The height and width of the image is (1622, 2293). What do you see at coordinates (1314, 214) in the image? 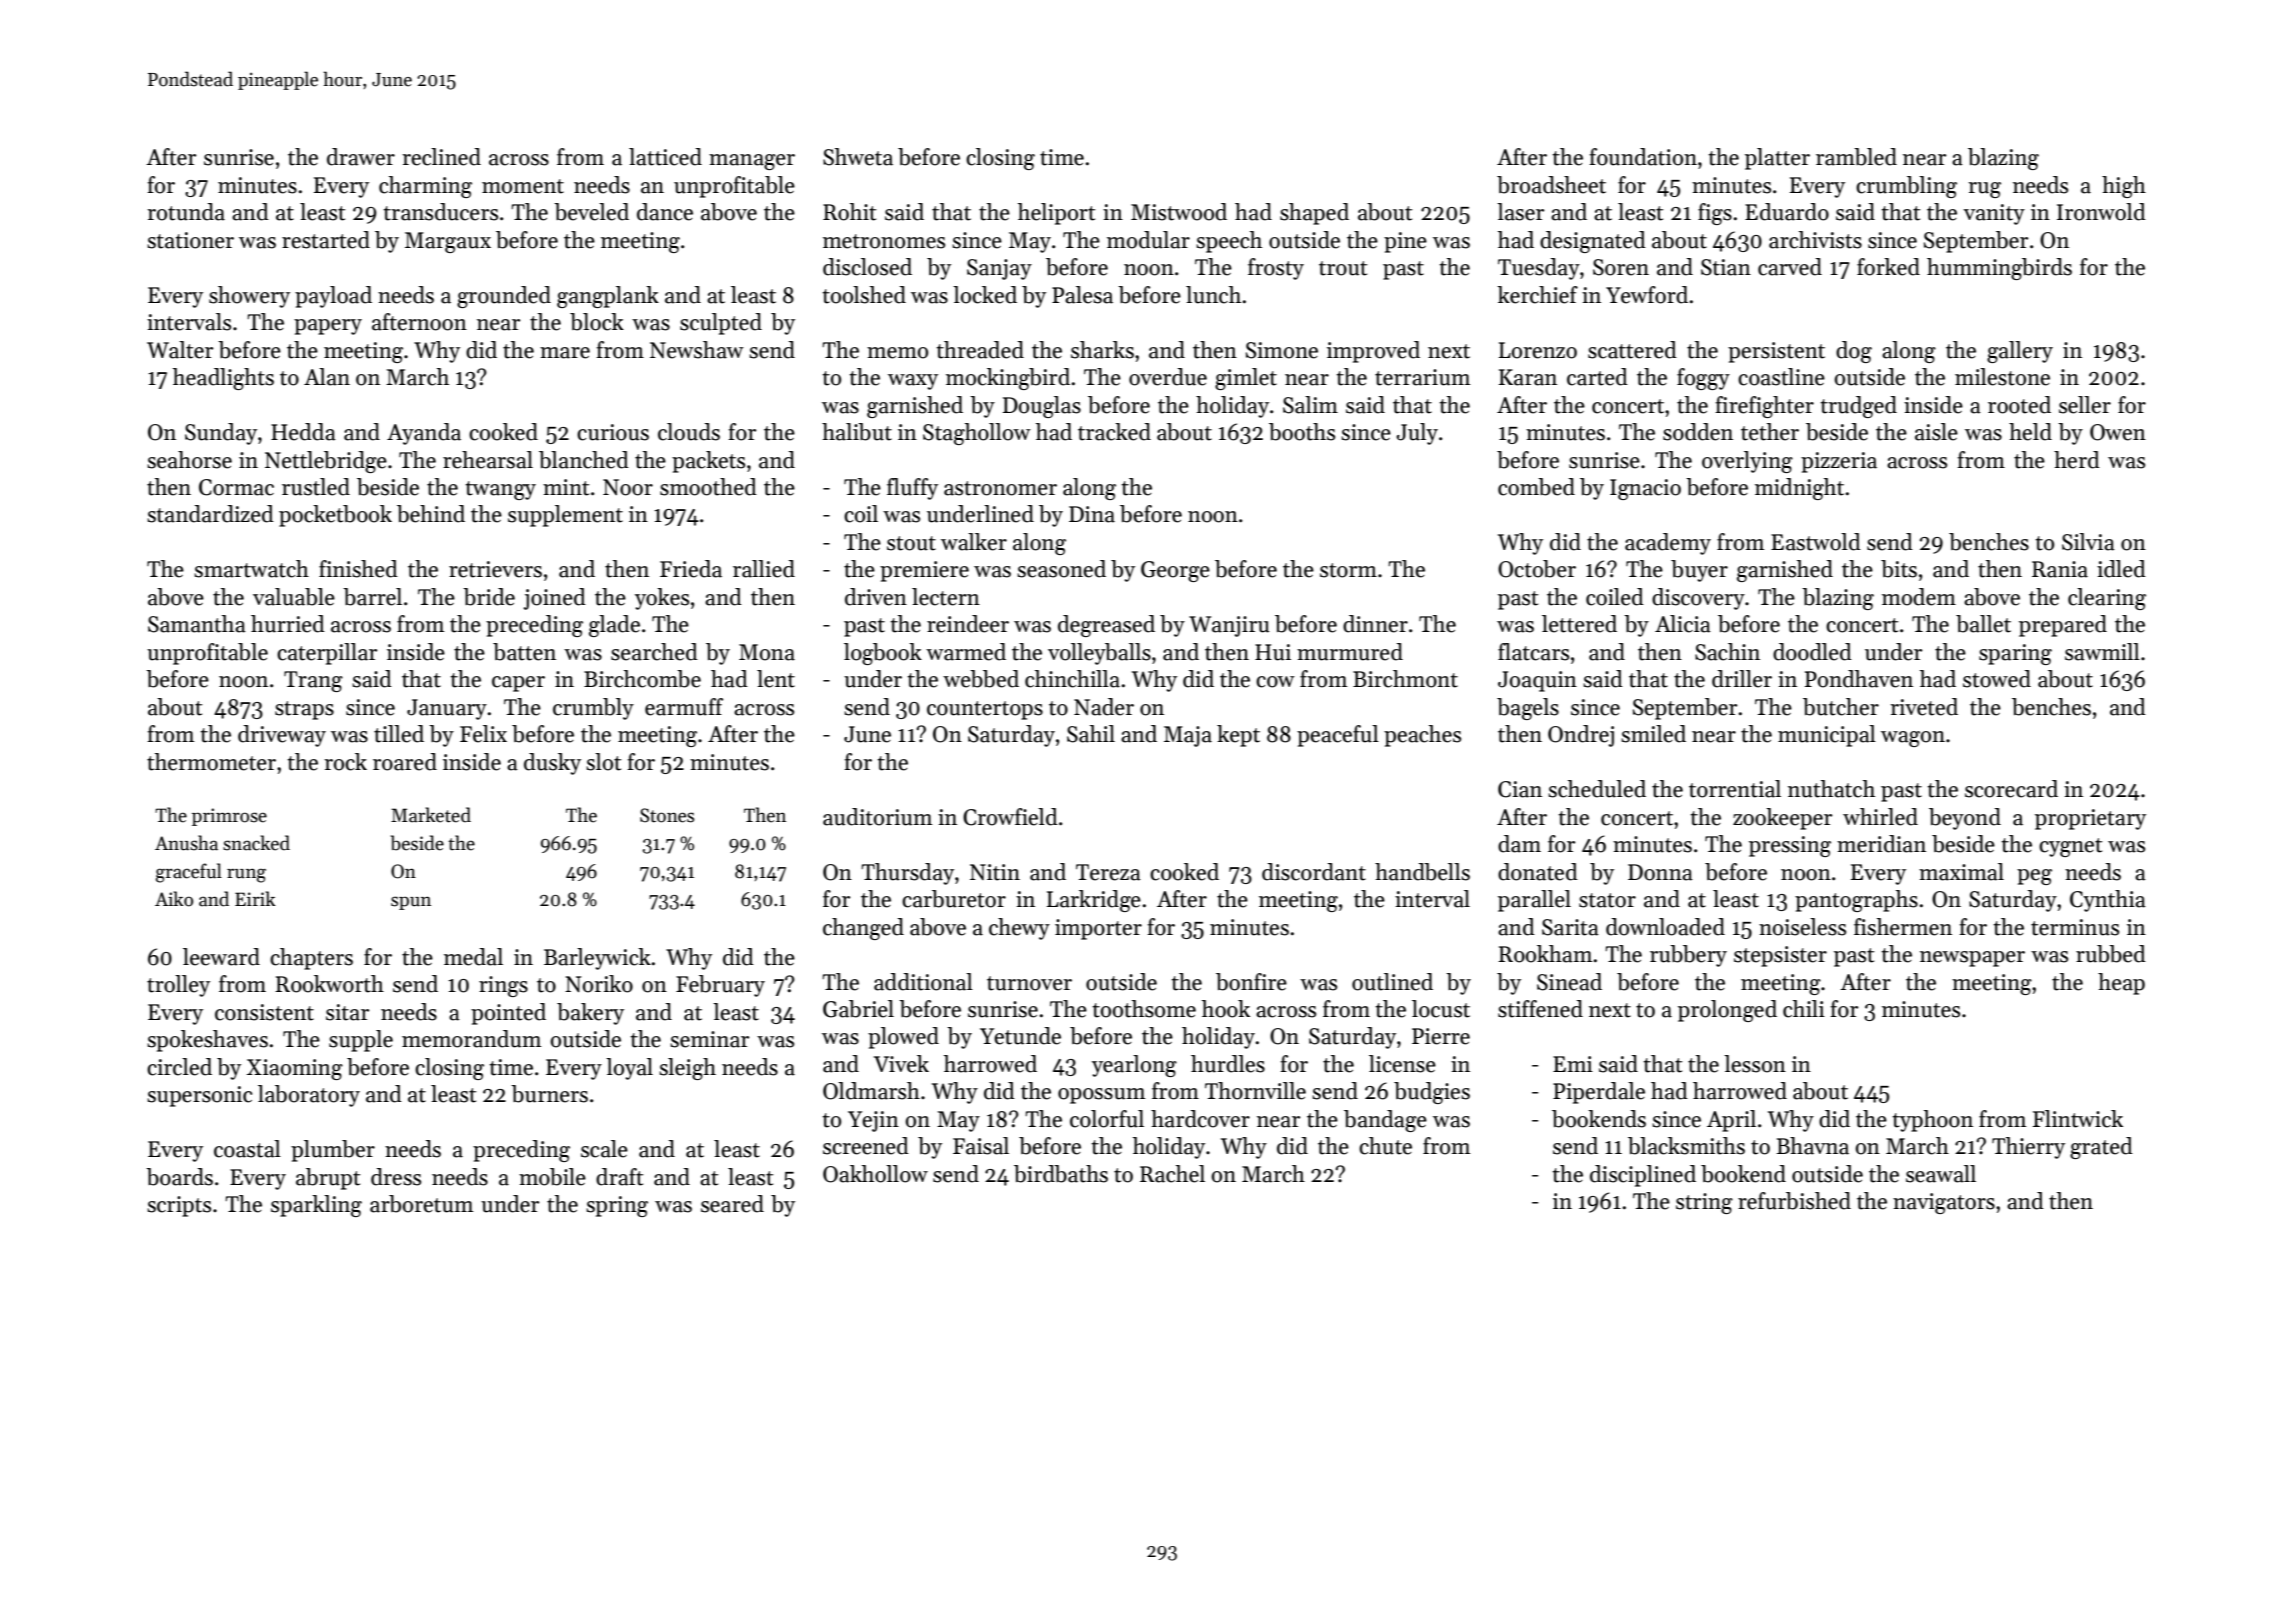
I see `shaped` at bounding box center [1314, 214].
